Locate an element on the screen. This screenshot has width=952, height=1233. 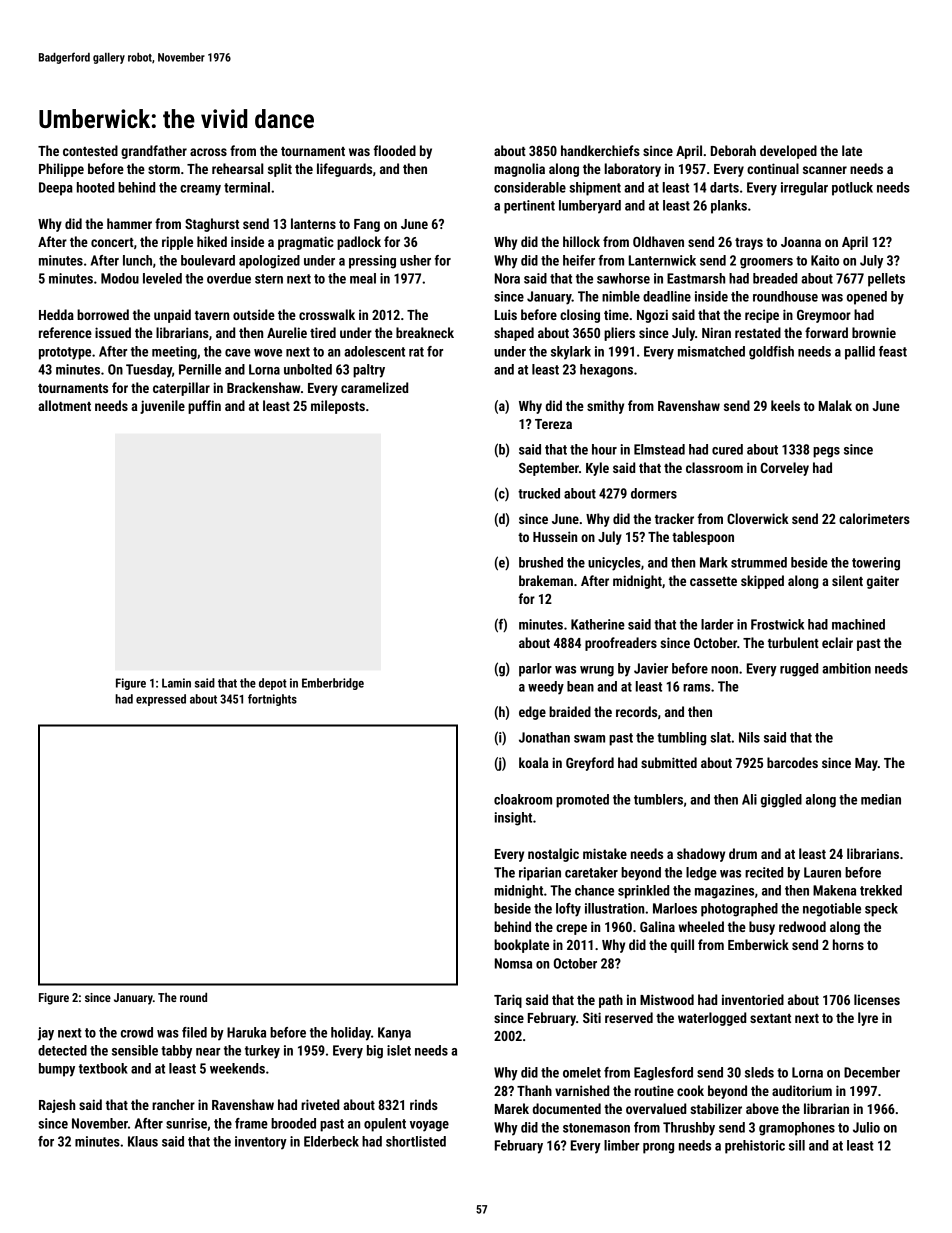
crowd is located at coordinates (137, 1032).
